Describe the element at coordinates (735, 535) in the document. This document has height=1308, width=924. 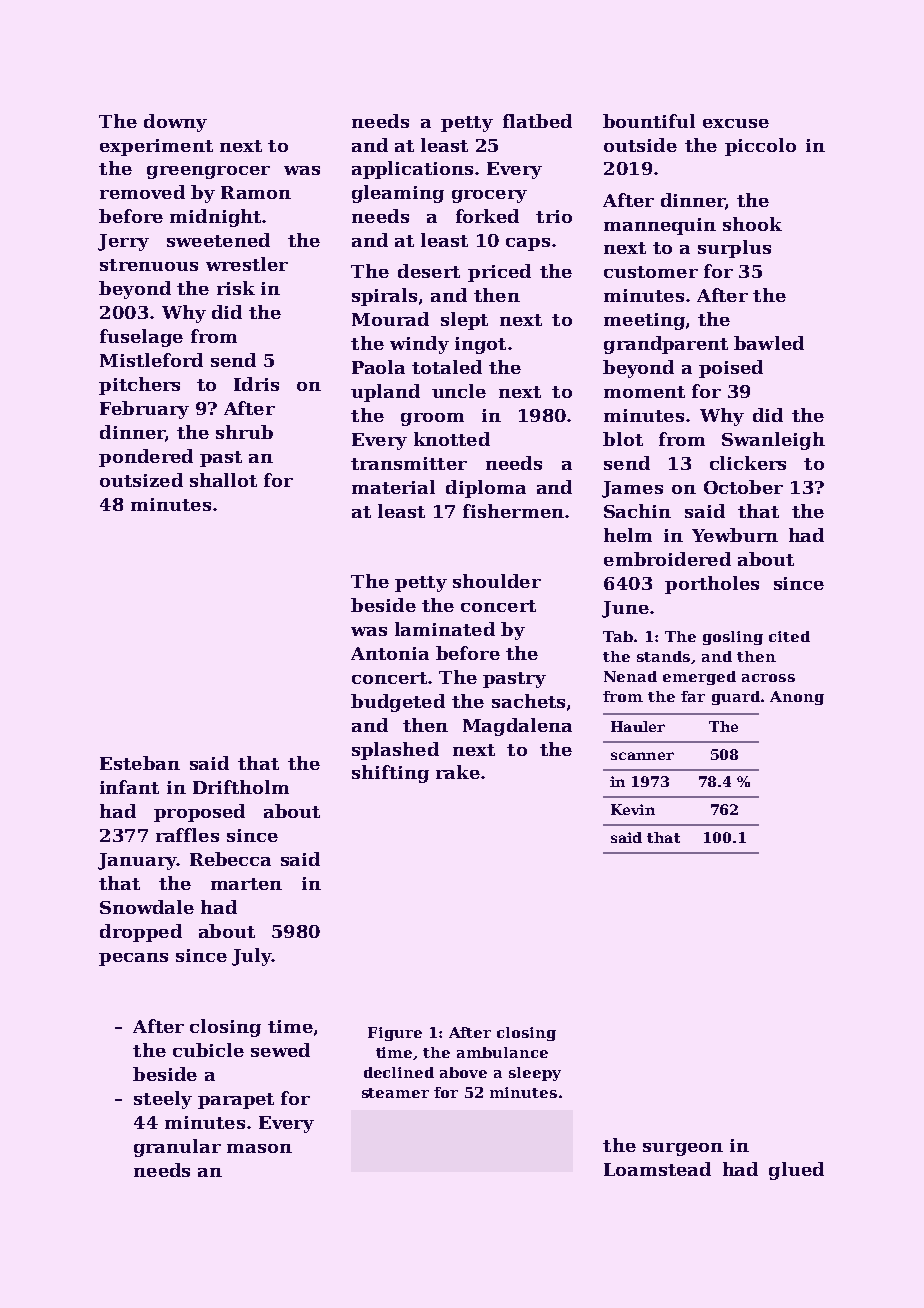
I see `Yewburn` at that location.
